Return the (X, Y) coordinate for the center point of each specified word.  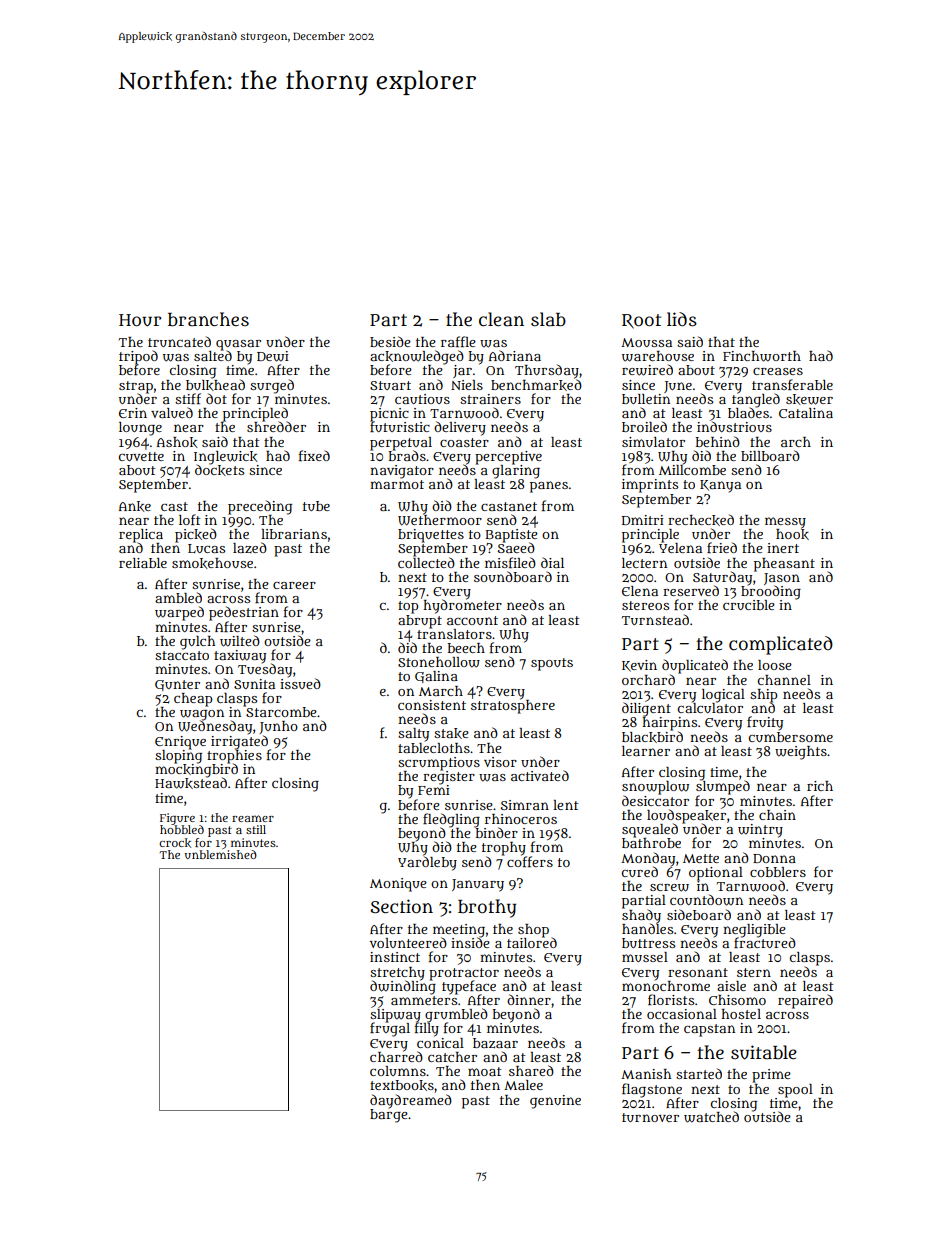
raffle (458, 341)
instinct (395, 957)
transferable (792, 384)
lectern (644, 563)
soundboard (513, 576)
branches (208, 319)
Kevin (639, 666)
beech (466, 648)
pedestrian (244, 613)
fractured (765, 942)
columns (398, 1071)
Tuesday (265, 671)
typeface (469, 987)
